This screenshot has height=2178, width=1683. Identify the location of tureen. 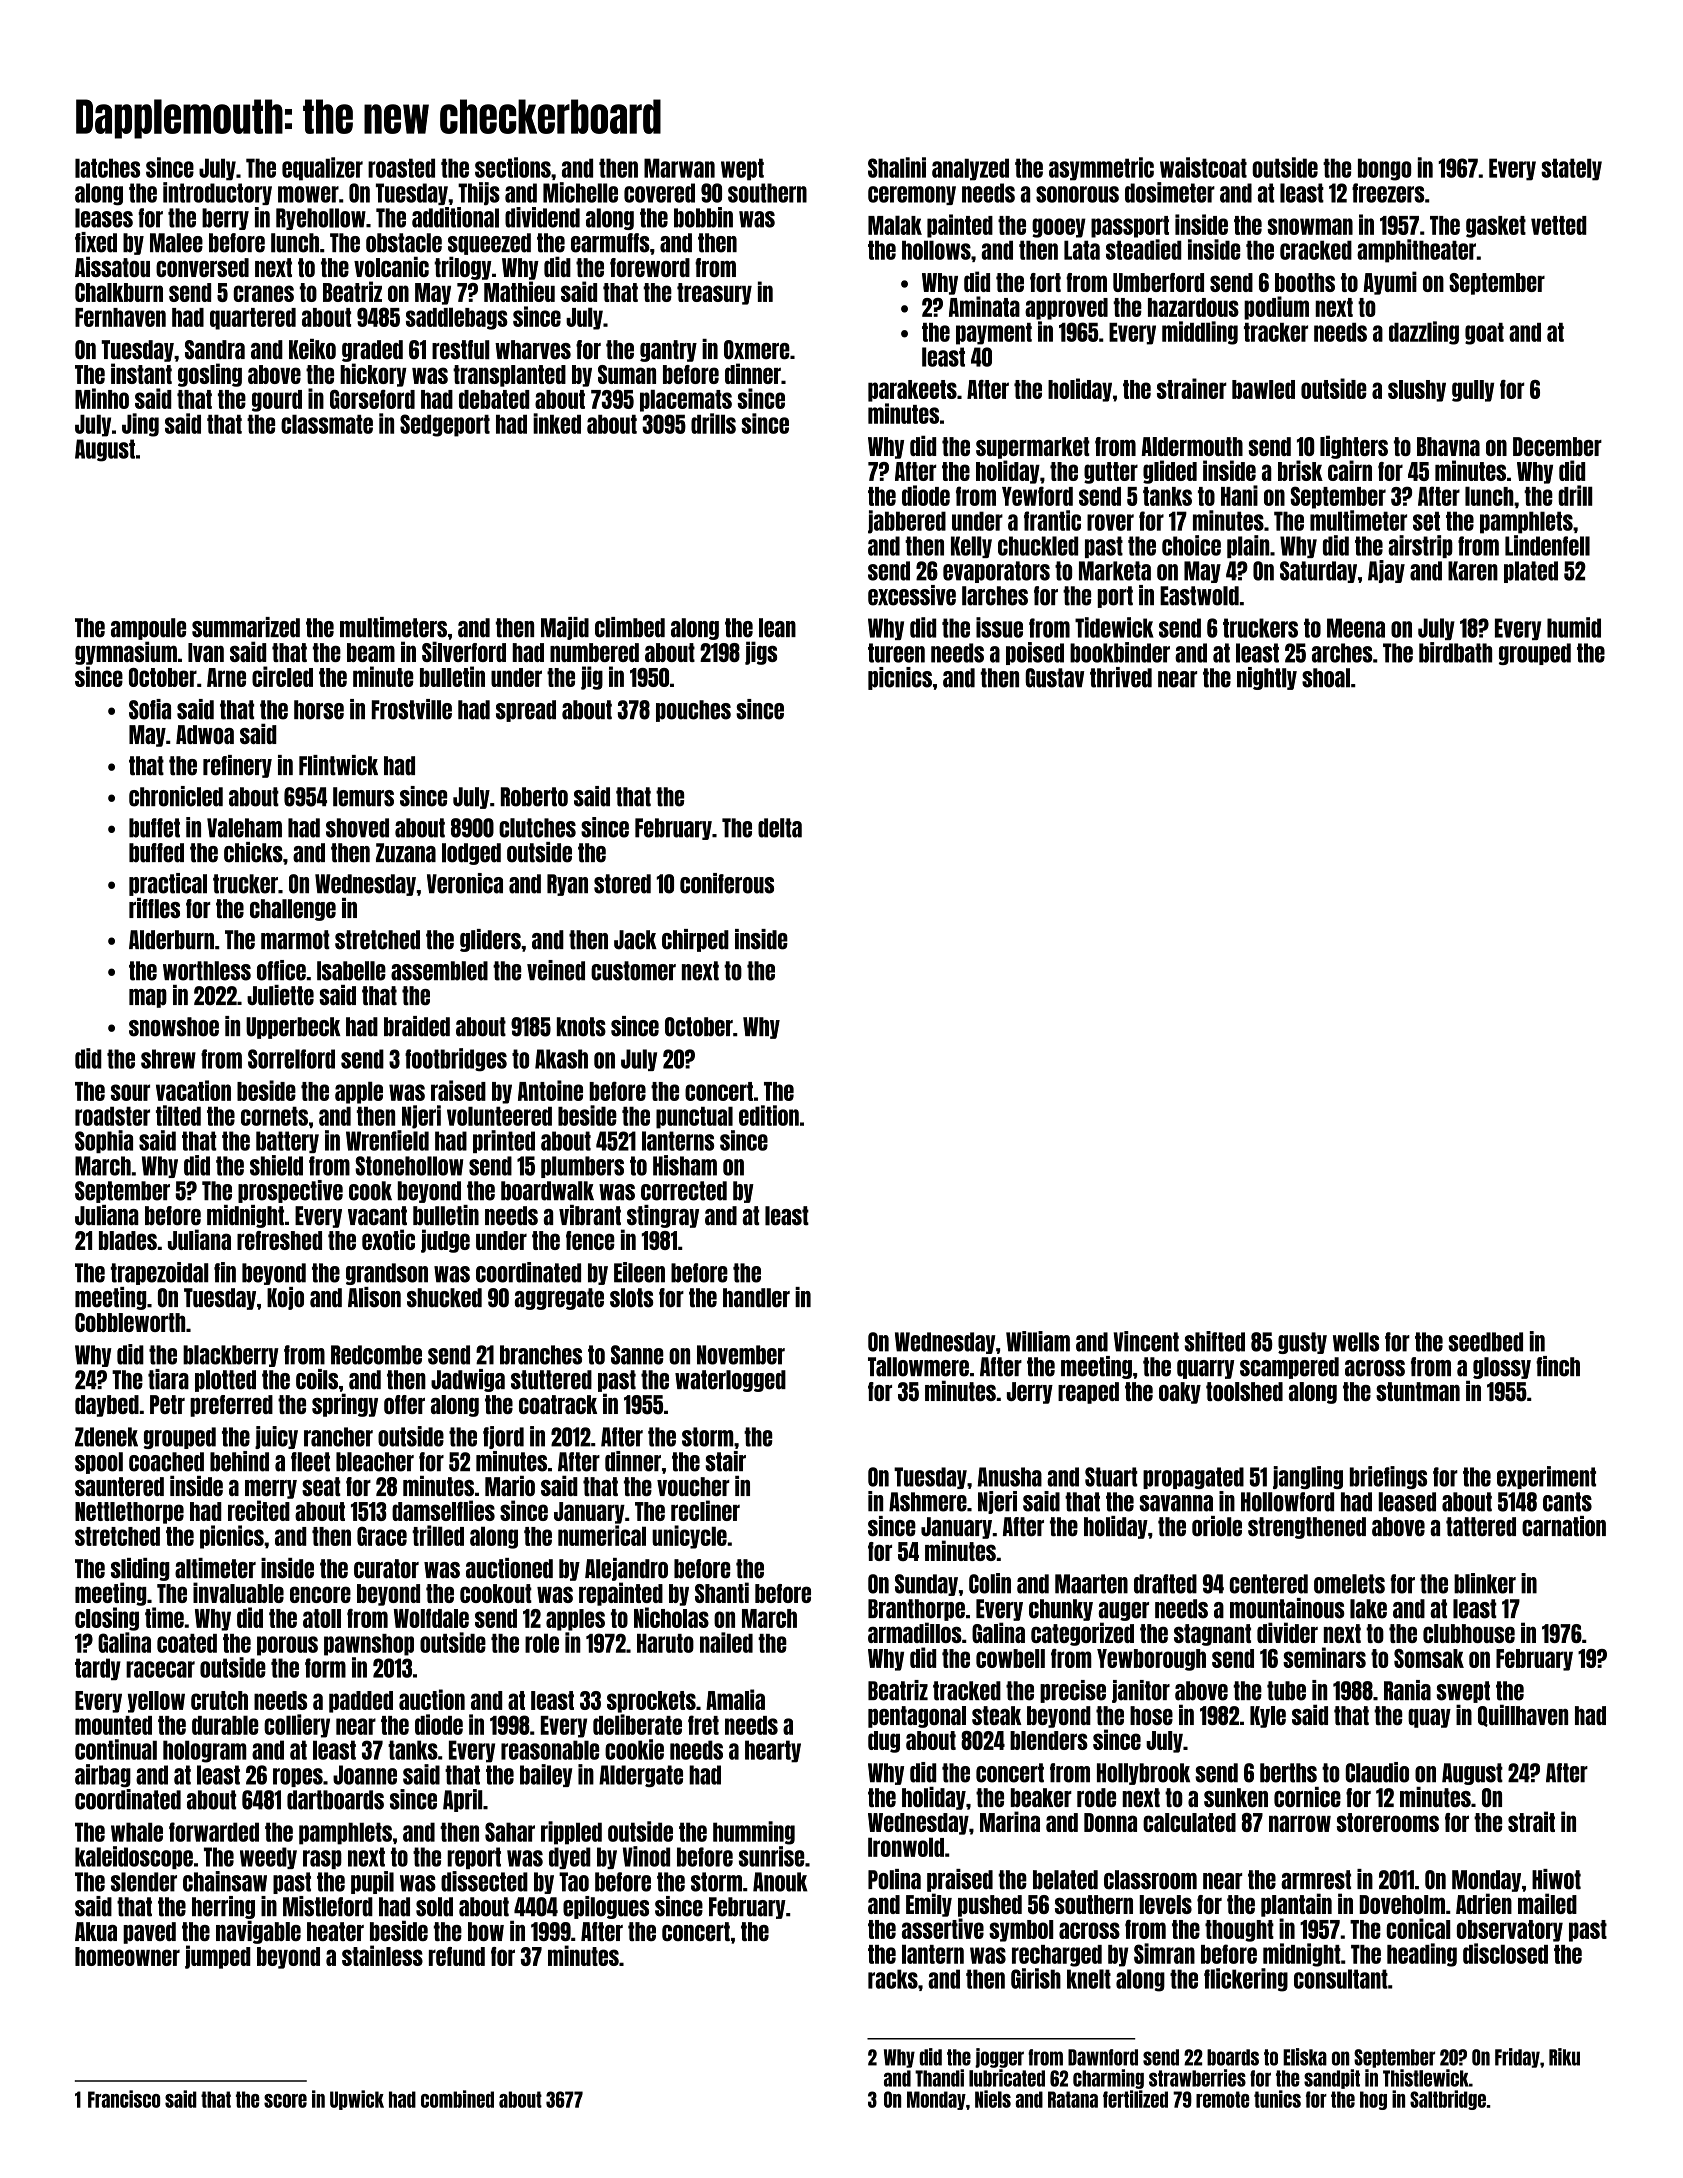
(896, 653).
